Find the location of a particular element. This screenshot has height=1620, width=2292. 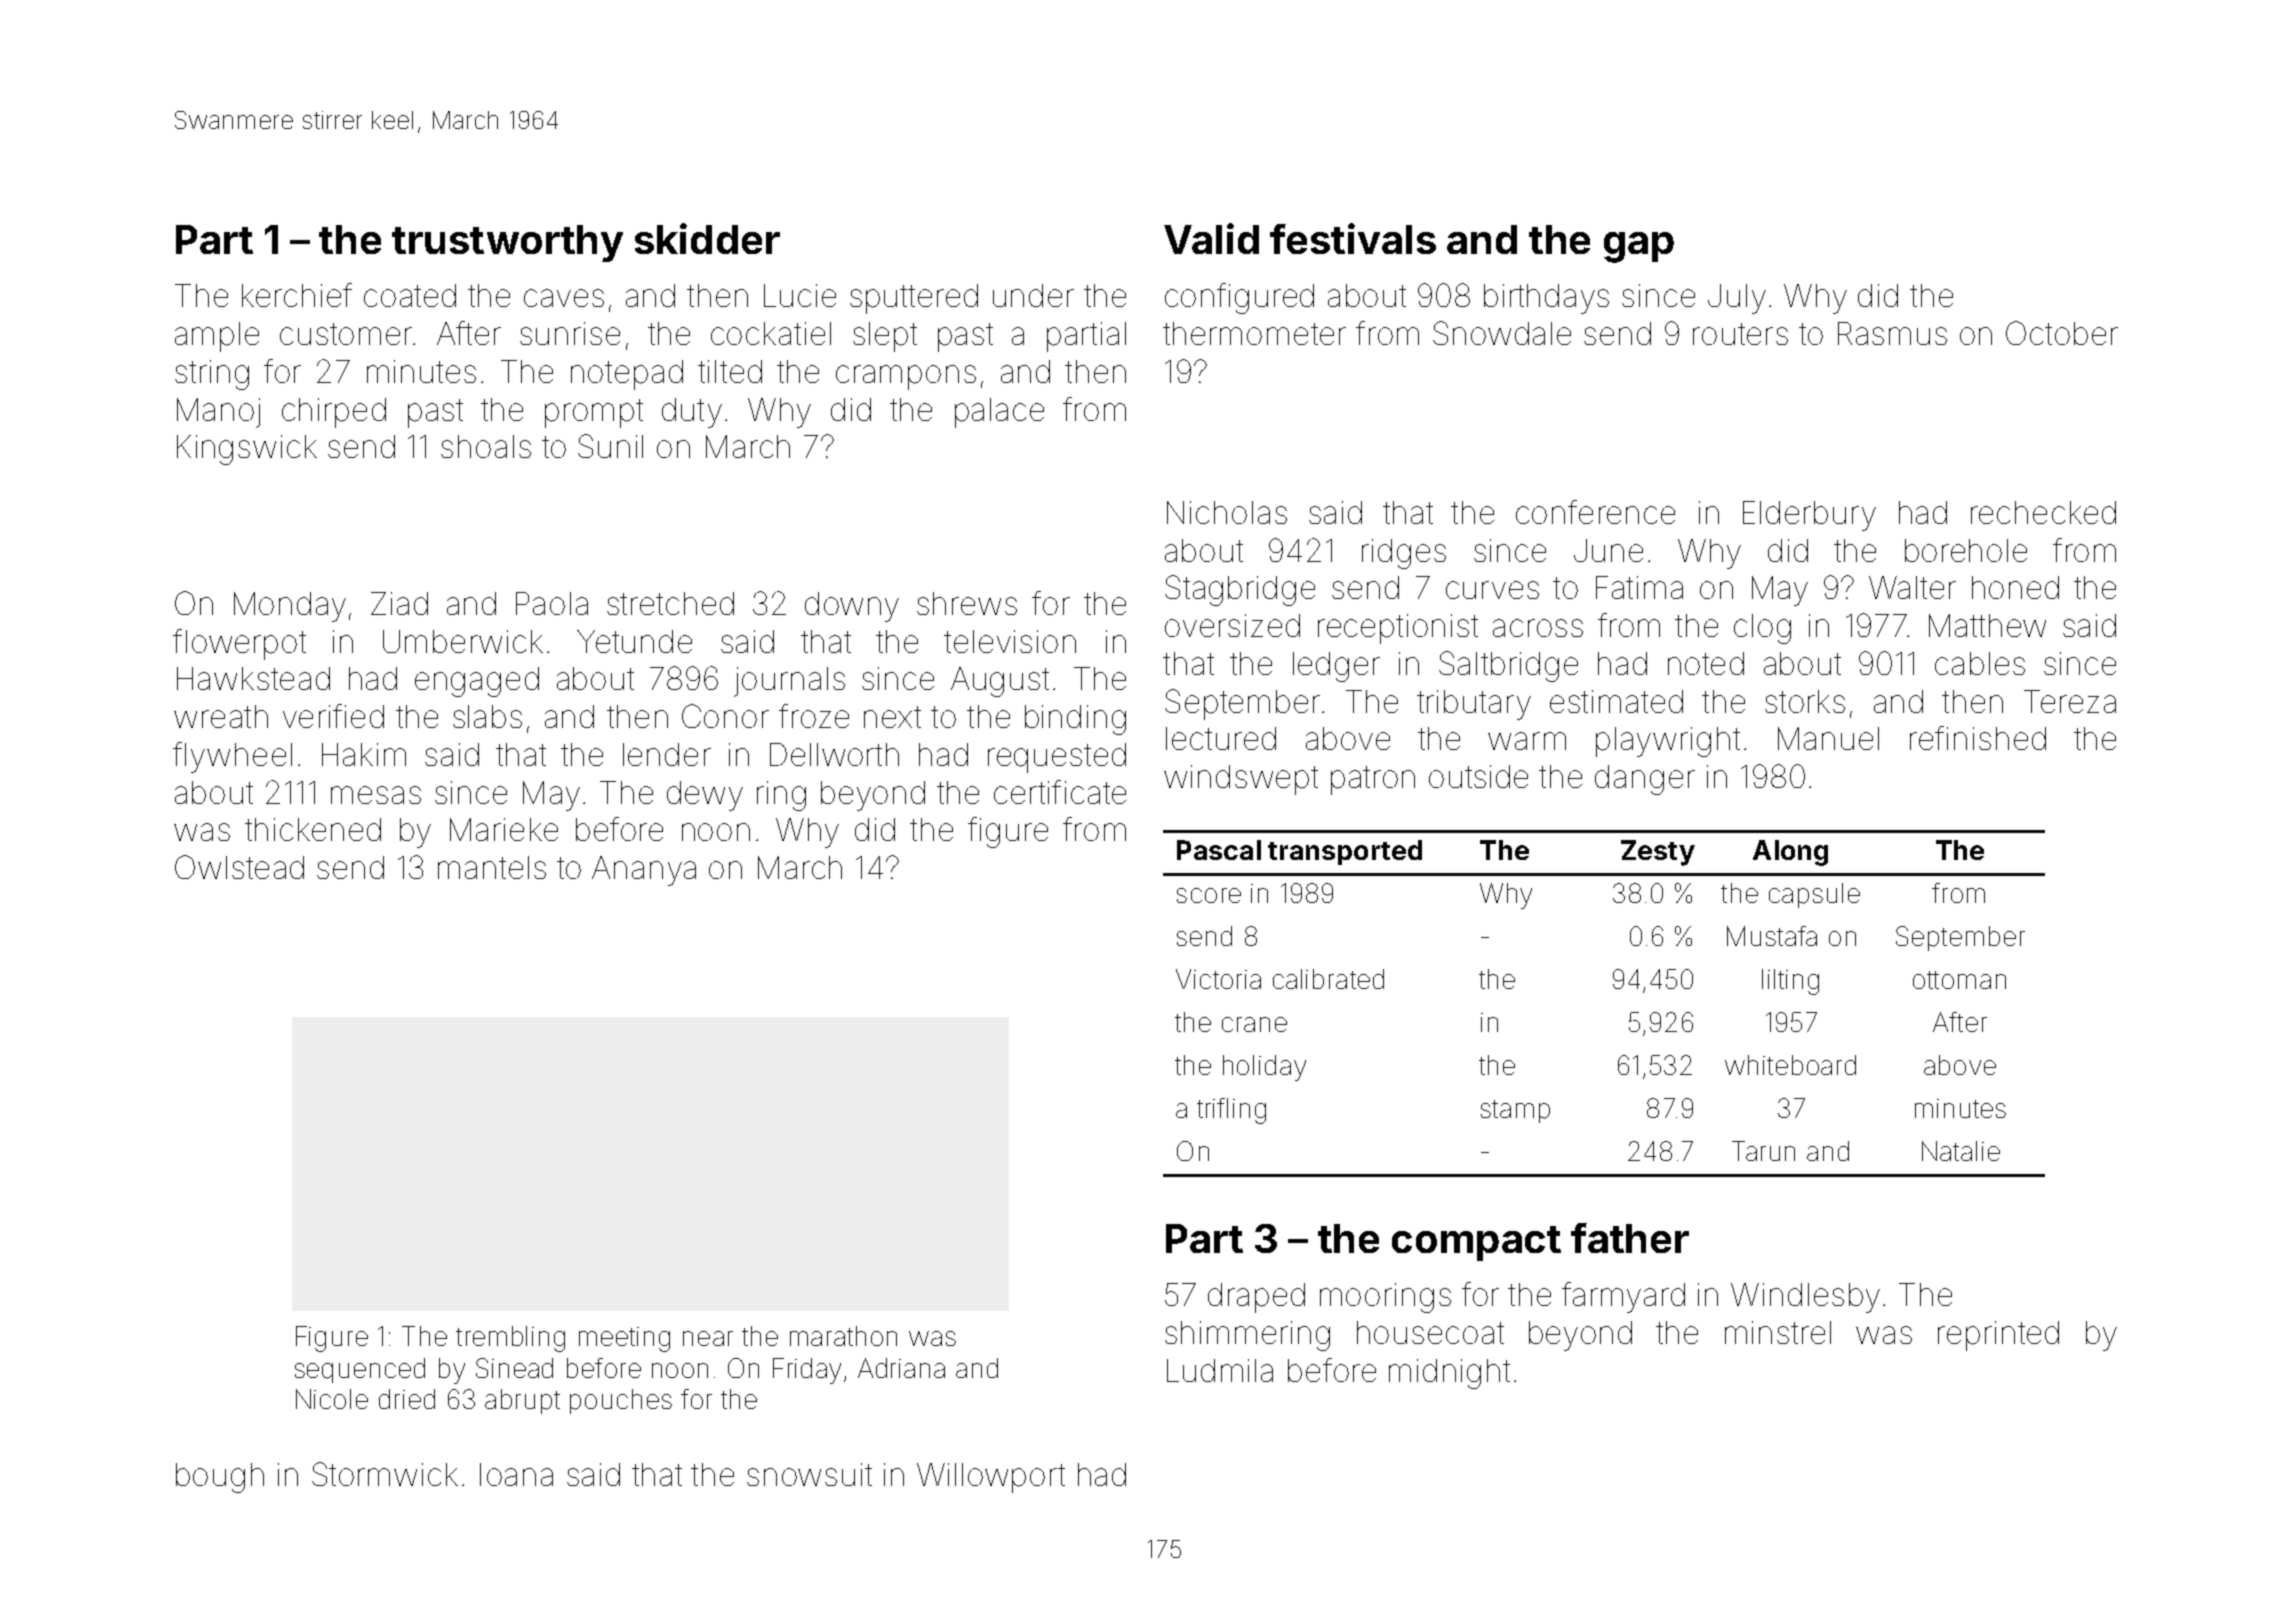

trustworthy is located at coordinates (507, 243).
